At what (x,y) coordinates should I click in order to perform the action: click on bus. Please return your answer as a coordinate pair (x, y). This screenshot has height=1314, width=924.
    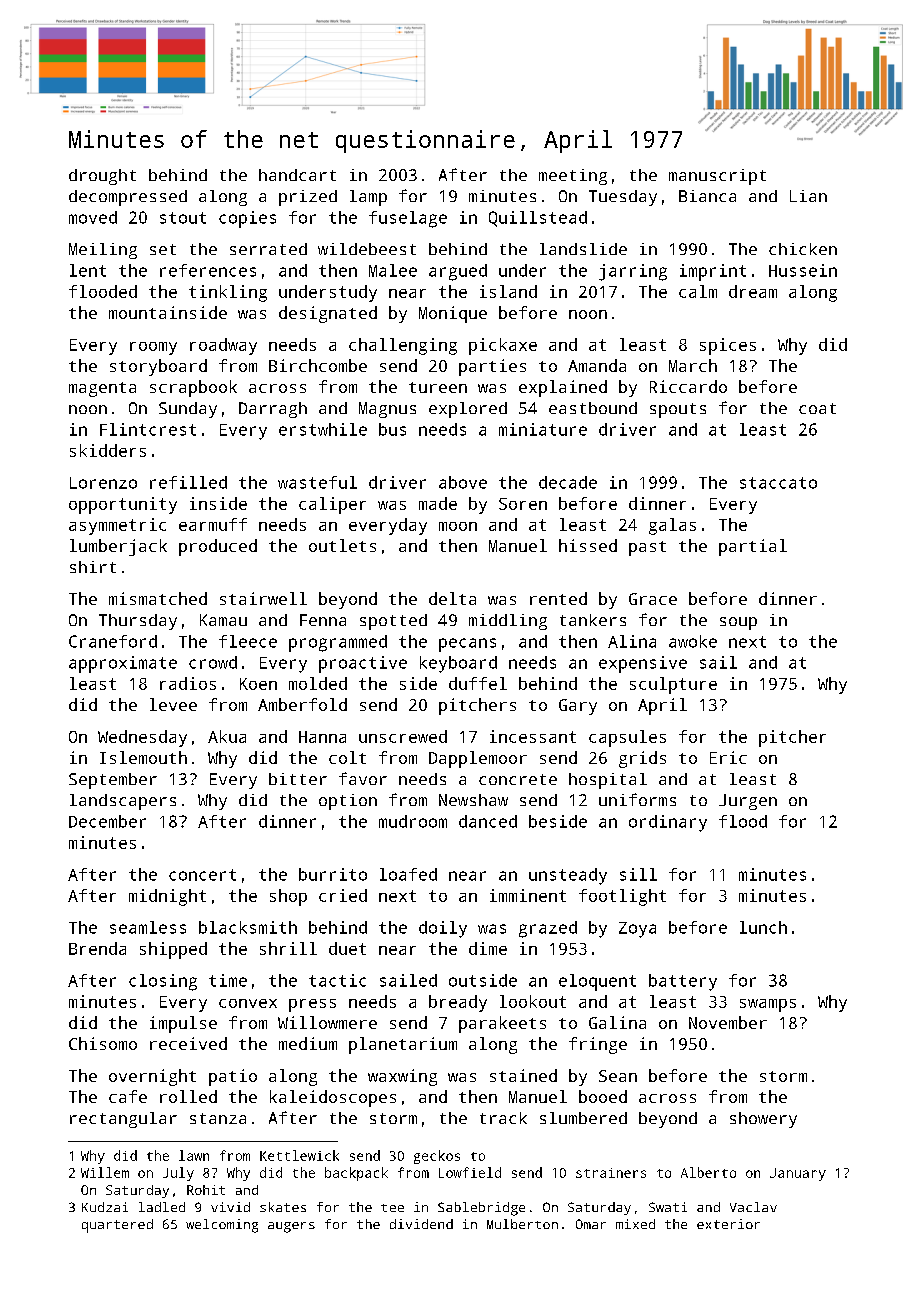
    Looking at the image, I should click on (392, 429).
